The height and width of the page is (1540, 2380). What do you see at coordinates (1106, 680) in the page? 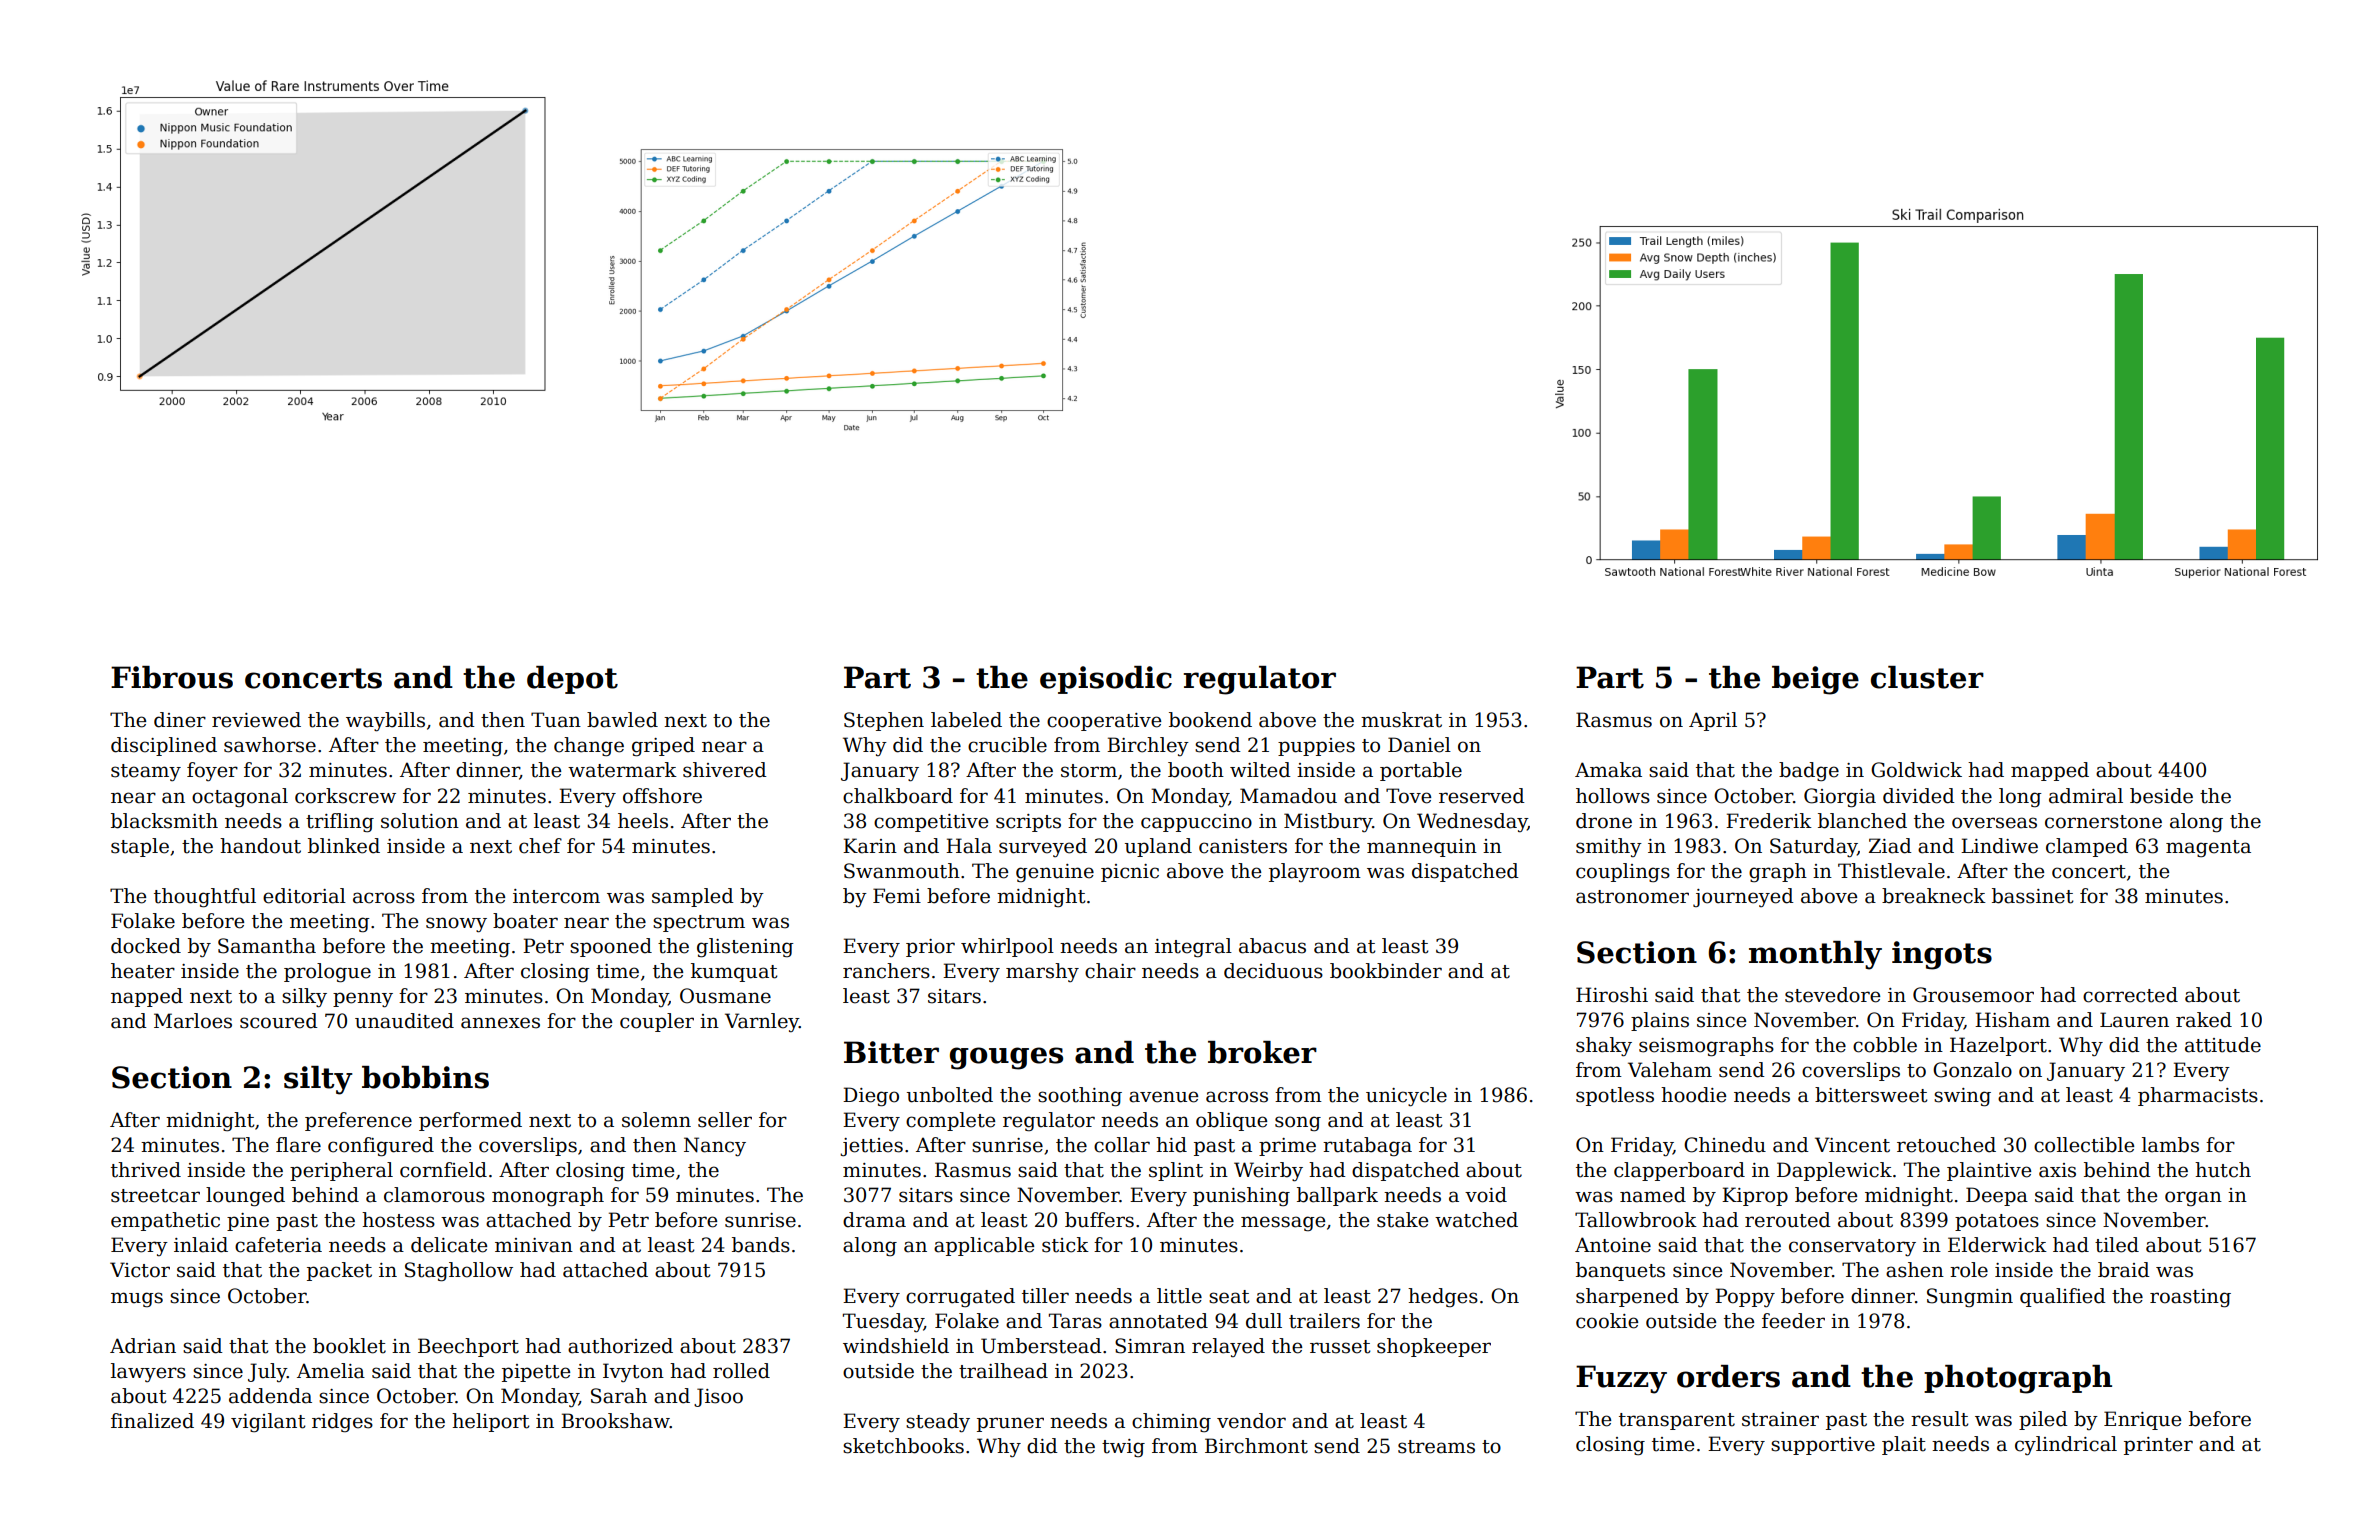
I see `episodic` at bounding box center [1106, 680].
